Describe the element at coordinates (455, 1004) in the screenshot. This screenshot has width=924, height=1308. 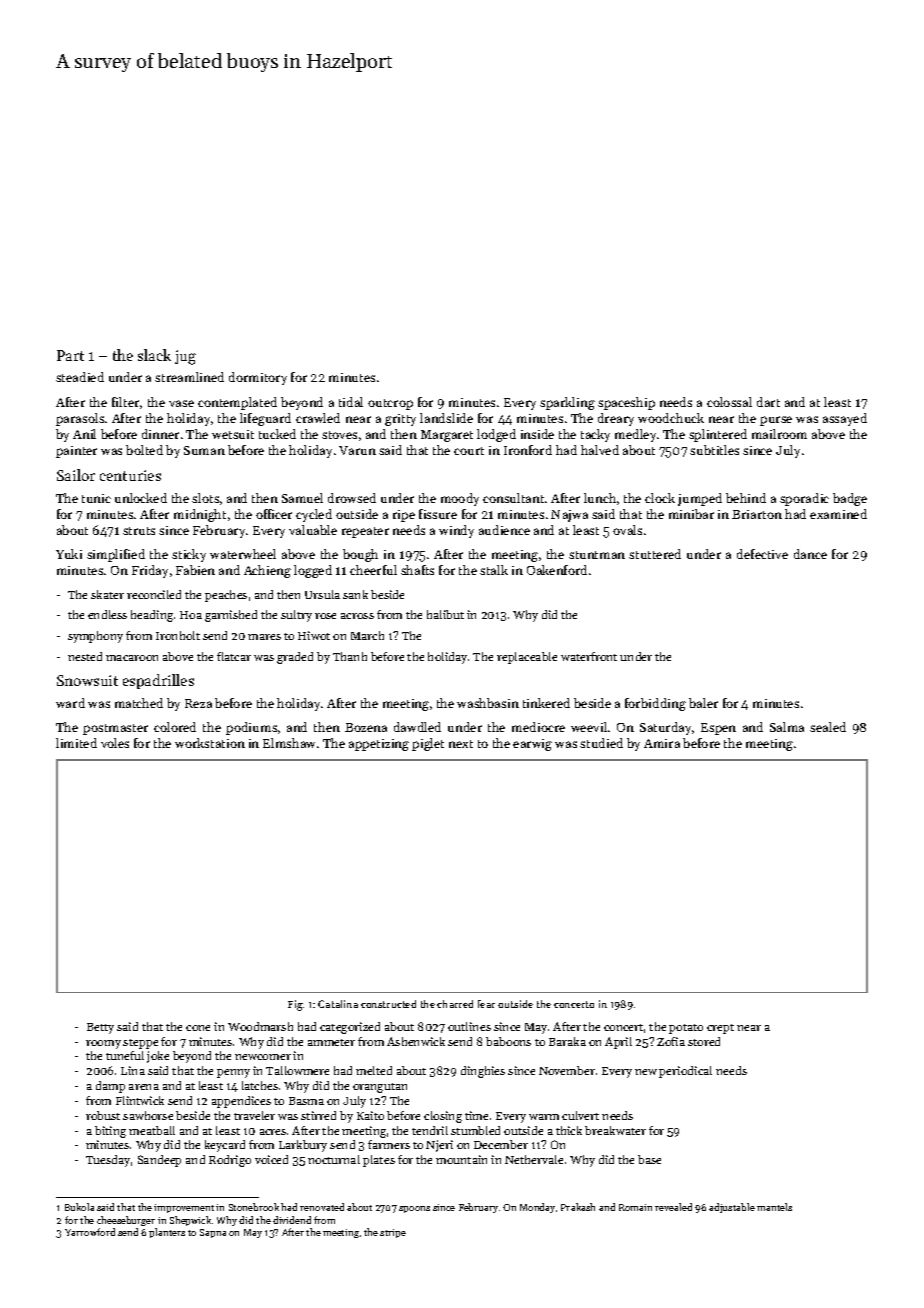
I see `charred` at that location.
